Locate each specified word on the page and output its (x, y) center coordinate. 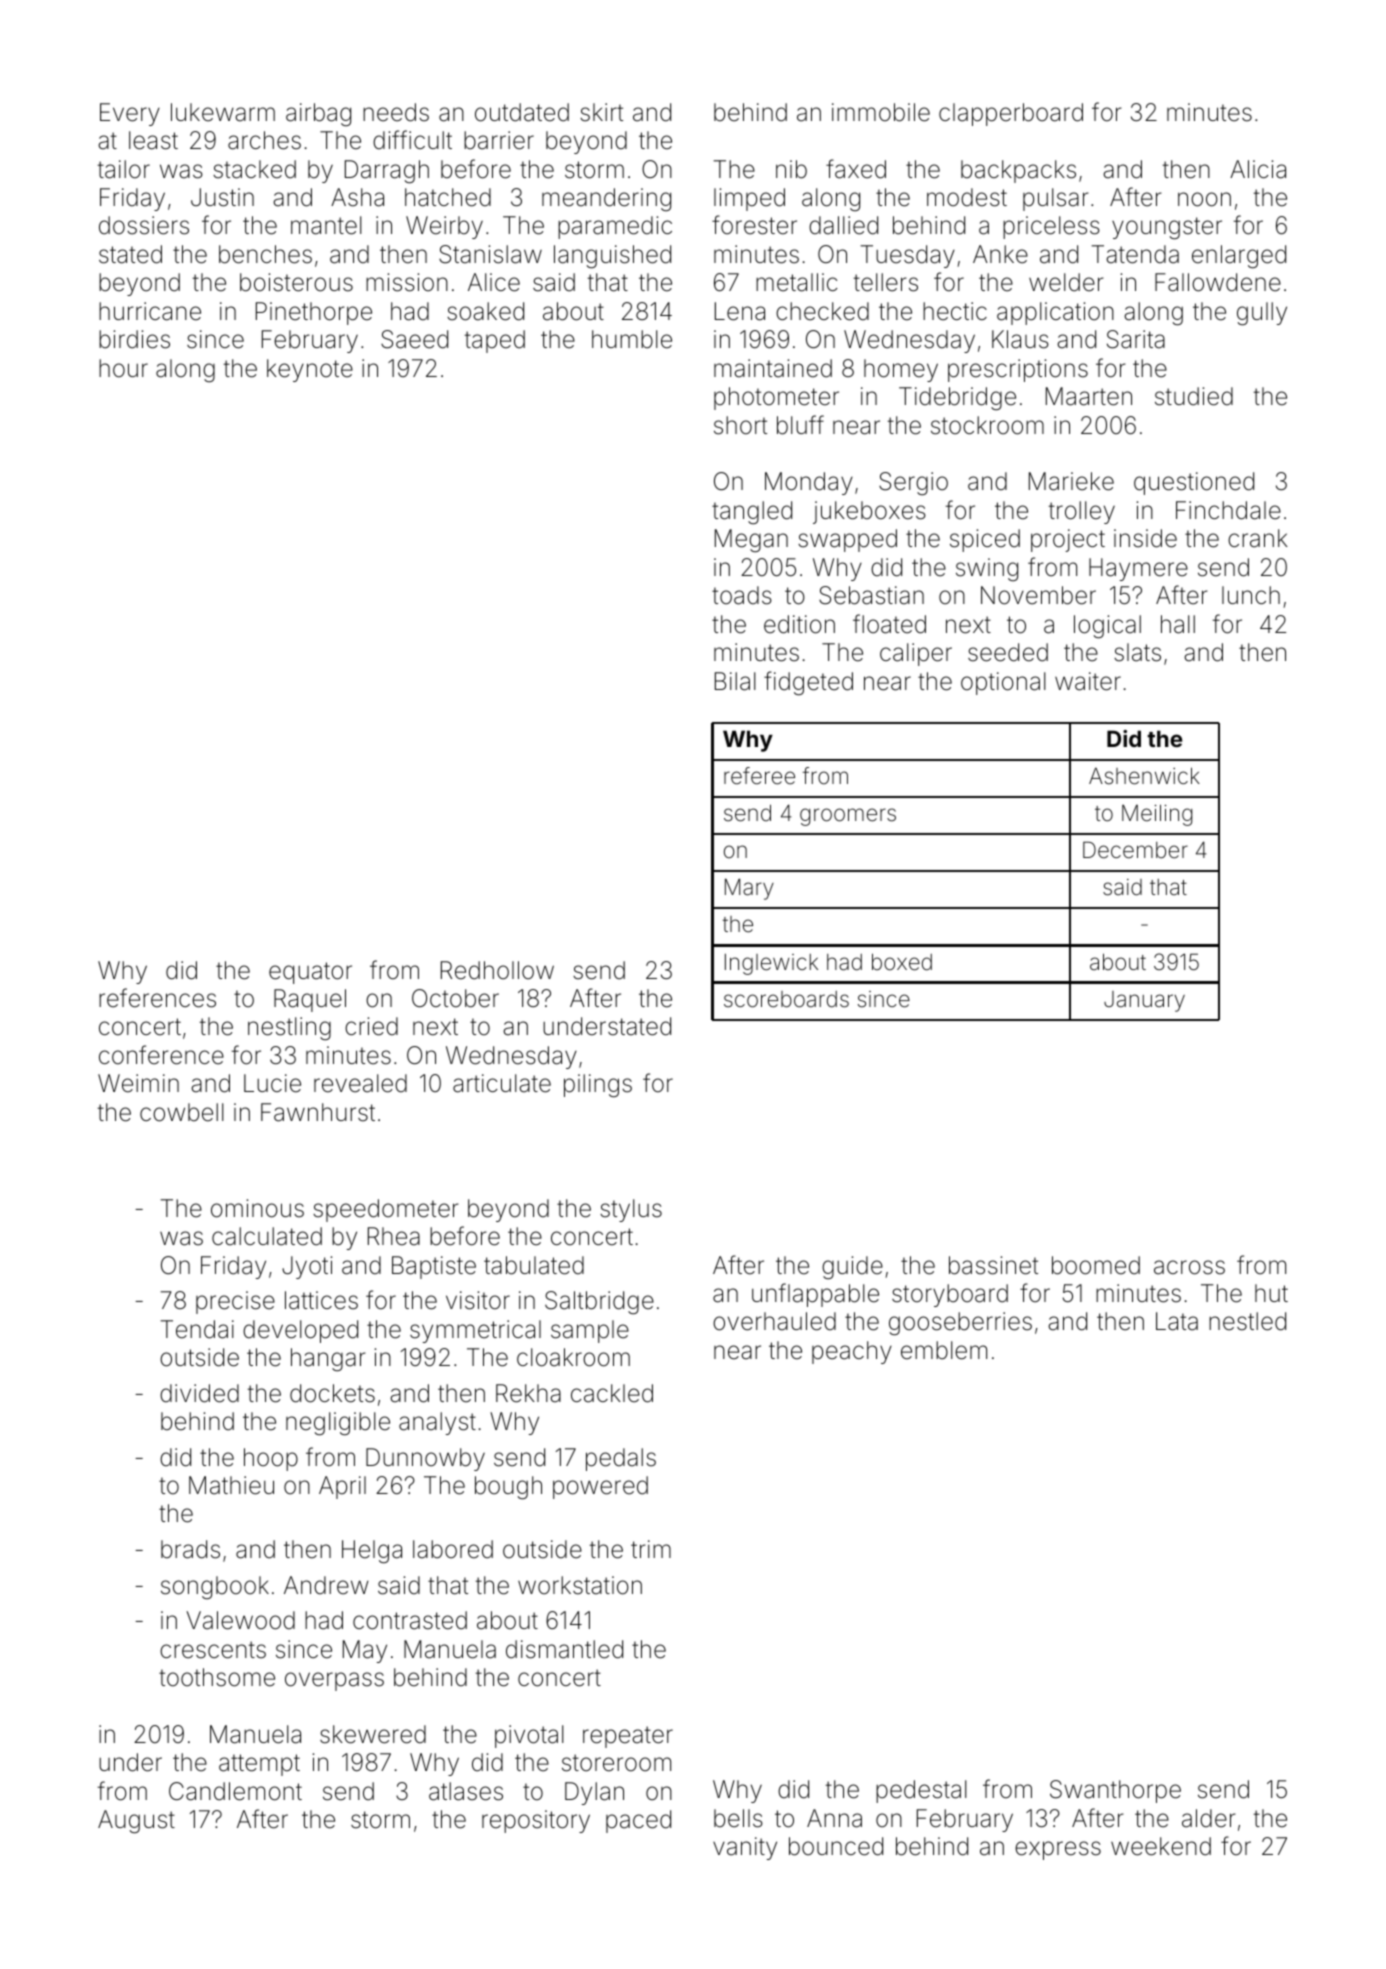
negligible (338, 1423)
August (136, 1821)
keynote (310, 370)
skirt (601, 112)
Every (130, 114)
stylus (631, 1210)
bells (738, 1818)
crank (1258, 538)
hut (1271, 1293)
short (740, 425)
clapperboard (1011, 114)
